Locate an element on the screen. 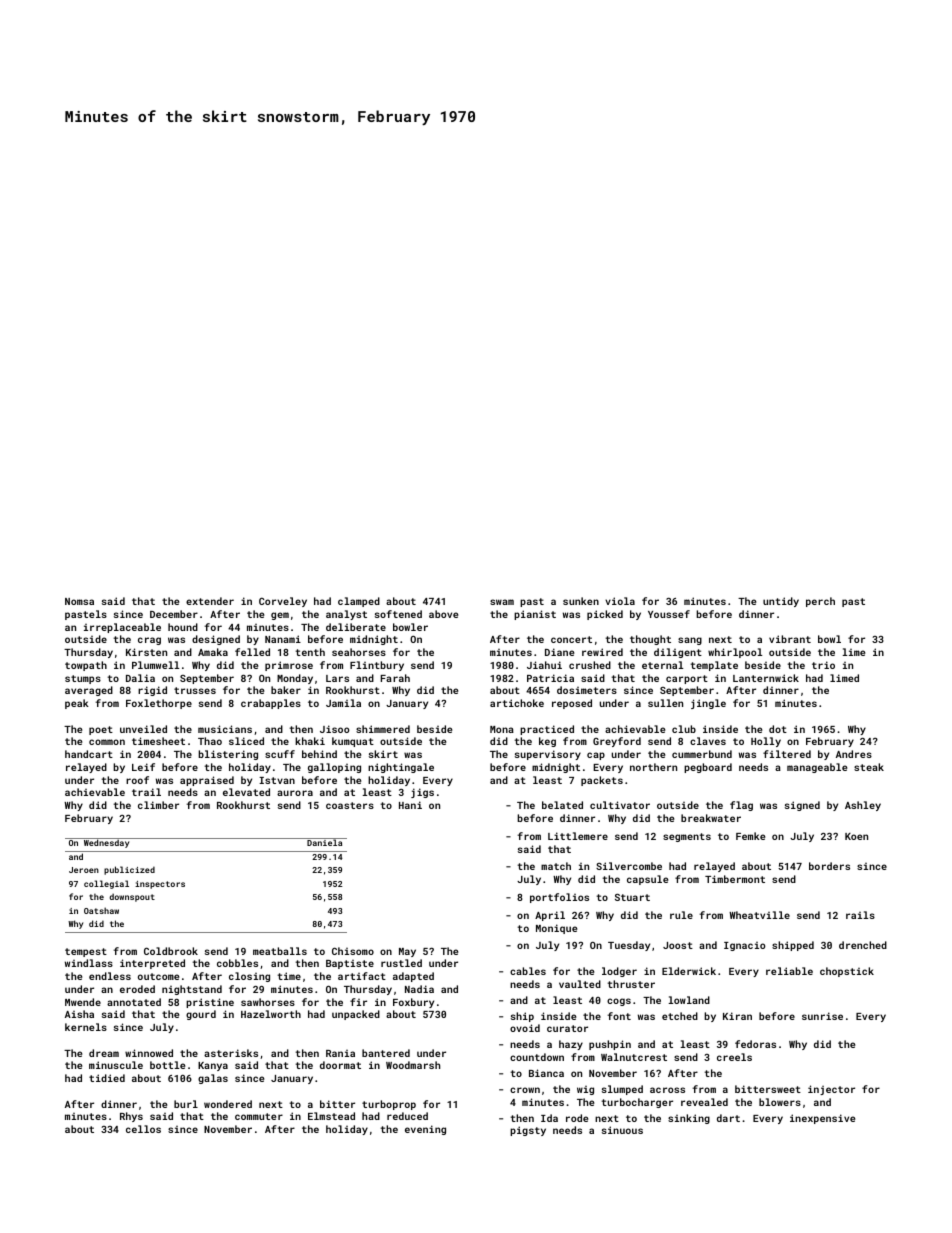  untidy is located at coordinates (781, 602).
